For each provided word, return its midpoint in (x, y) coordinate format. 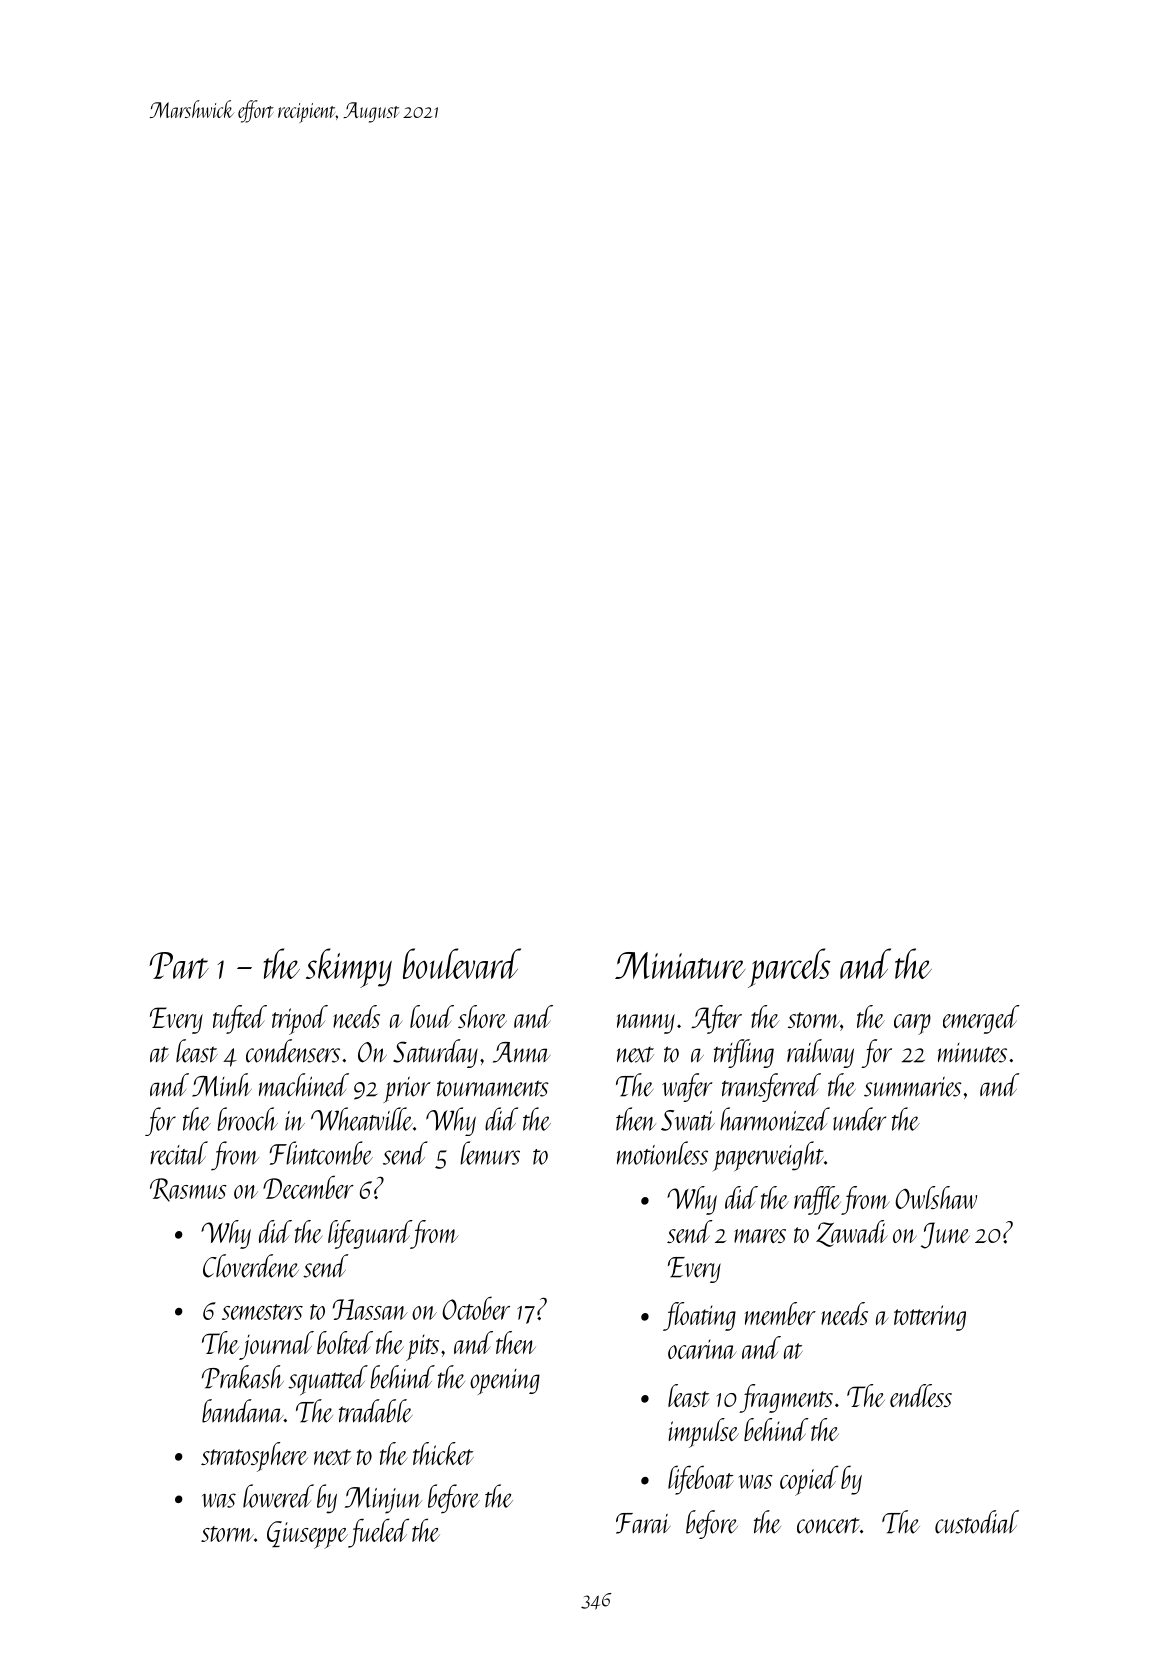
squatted (328, 1380)
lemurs (490, 1153)
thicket (443, 1453)
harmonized (775, 1119)
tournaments (493, 1088)
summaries (913, 1087)
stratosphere (254, 1457)
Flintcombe (321, 1153)
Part (179, 965)
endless (921, 1395)
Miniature (680, 965)
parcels (789, 968)
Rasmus (188, 1190)
